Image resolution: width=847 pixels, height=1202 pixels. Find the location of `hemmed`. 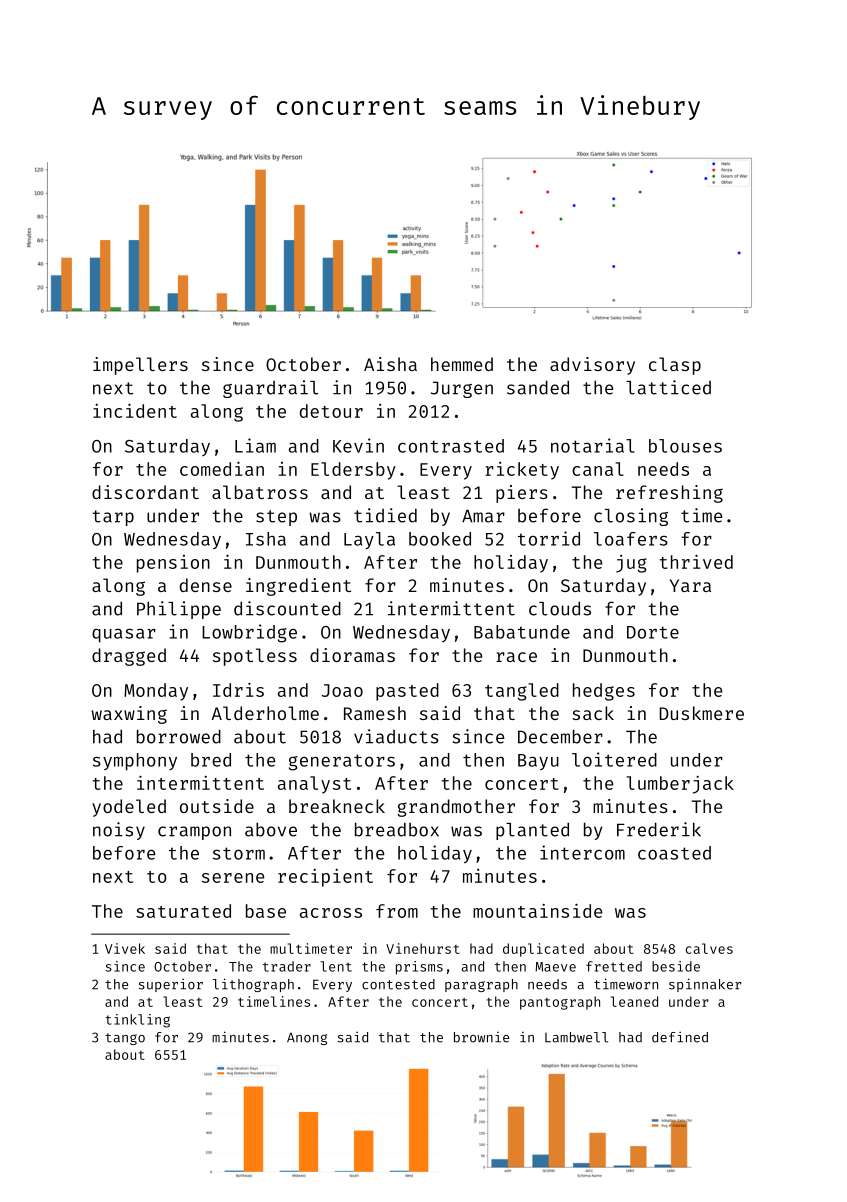

hemmed is located at coordinates (462, 364).
